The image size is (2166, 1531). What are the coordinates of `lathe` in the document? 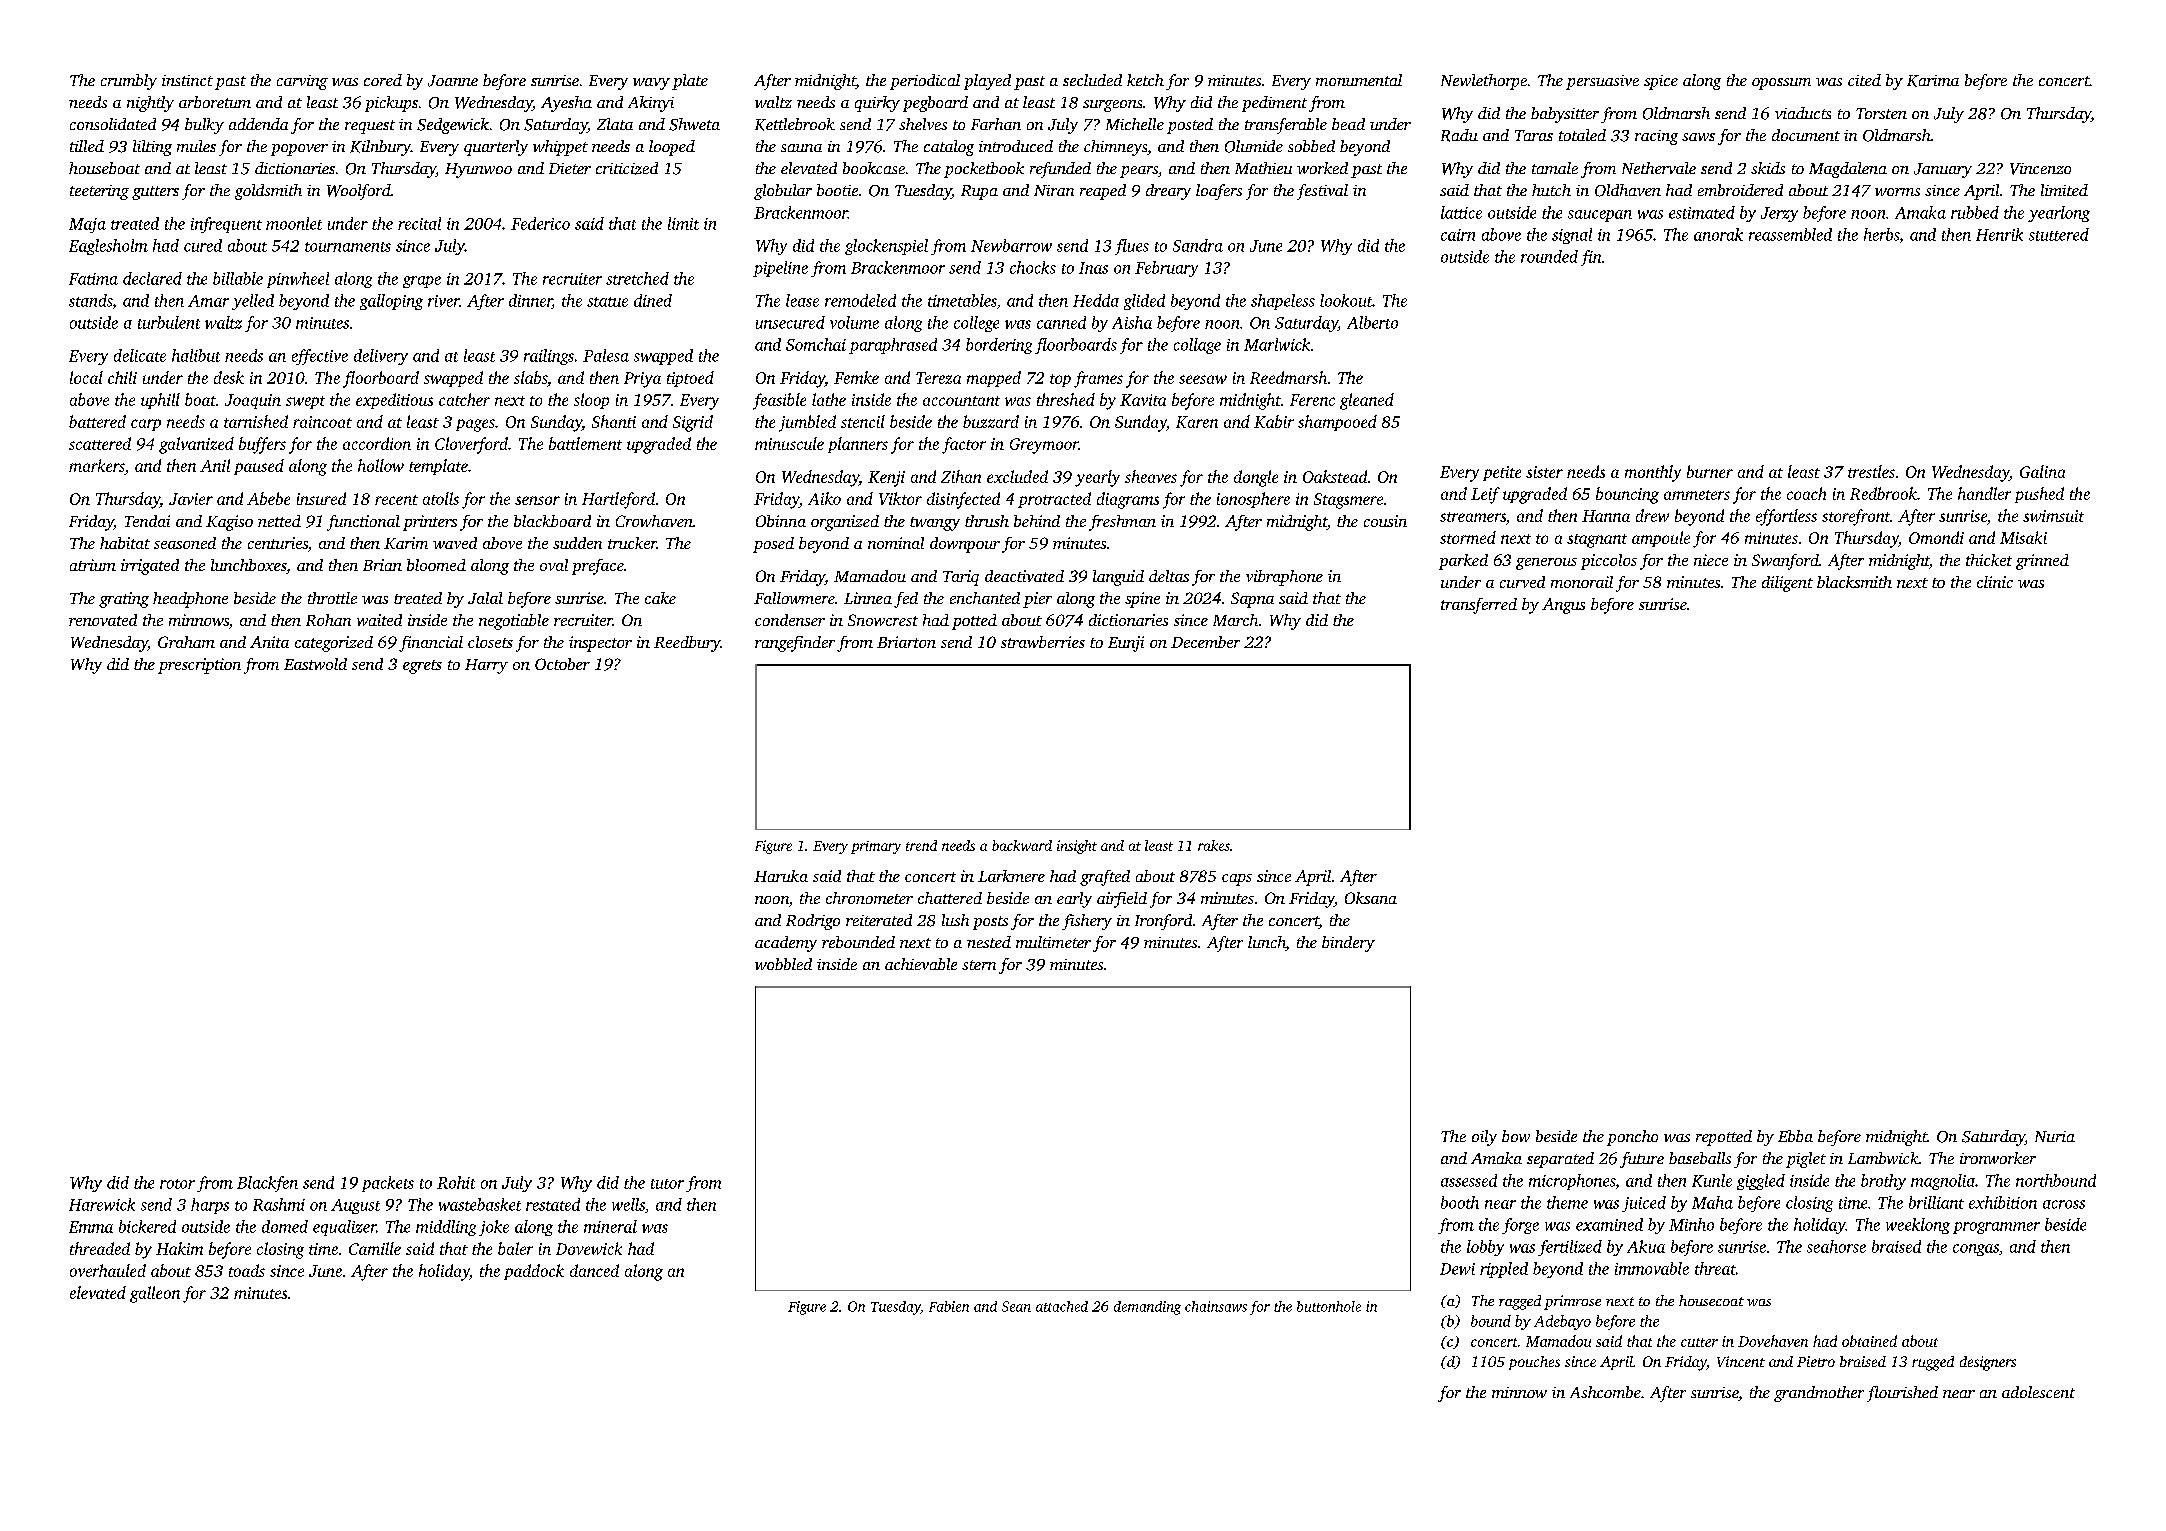 It's located at (829, 399).
